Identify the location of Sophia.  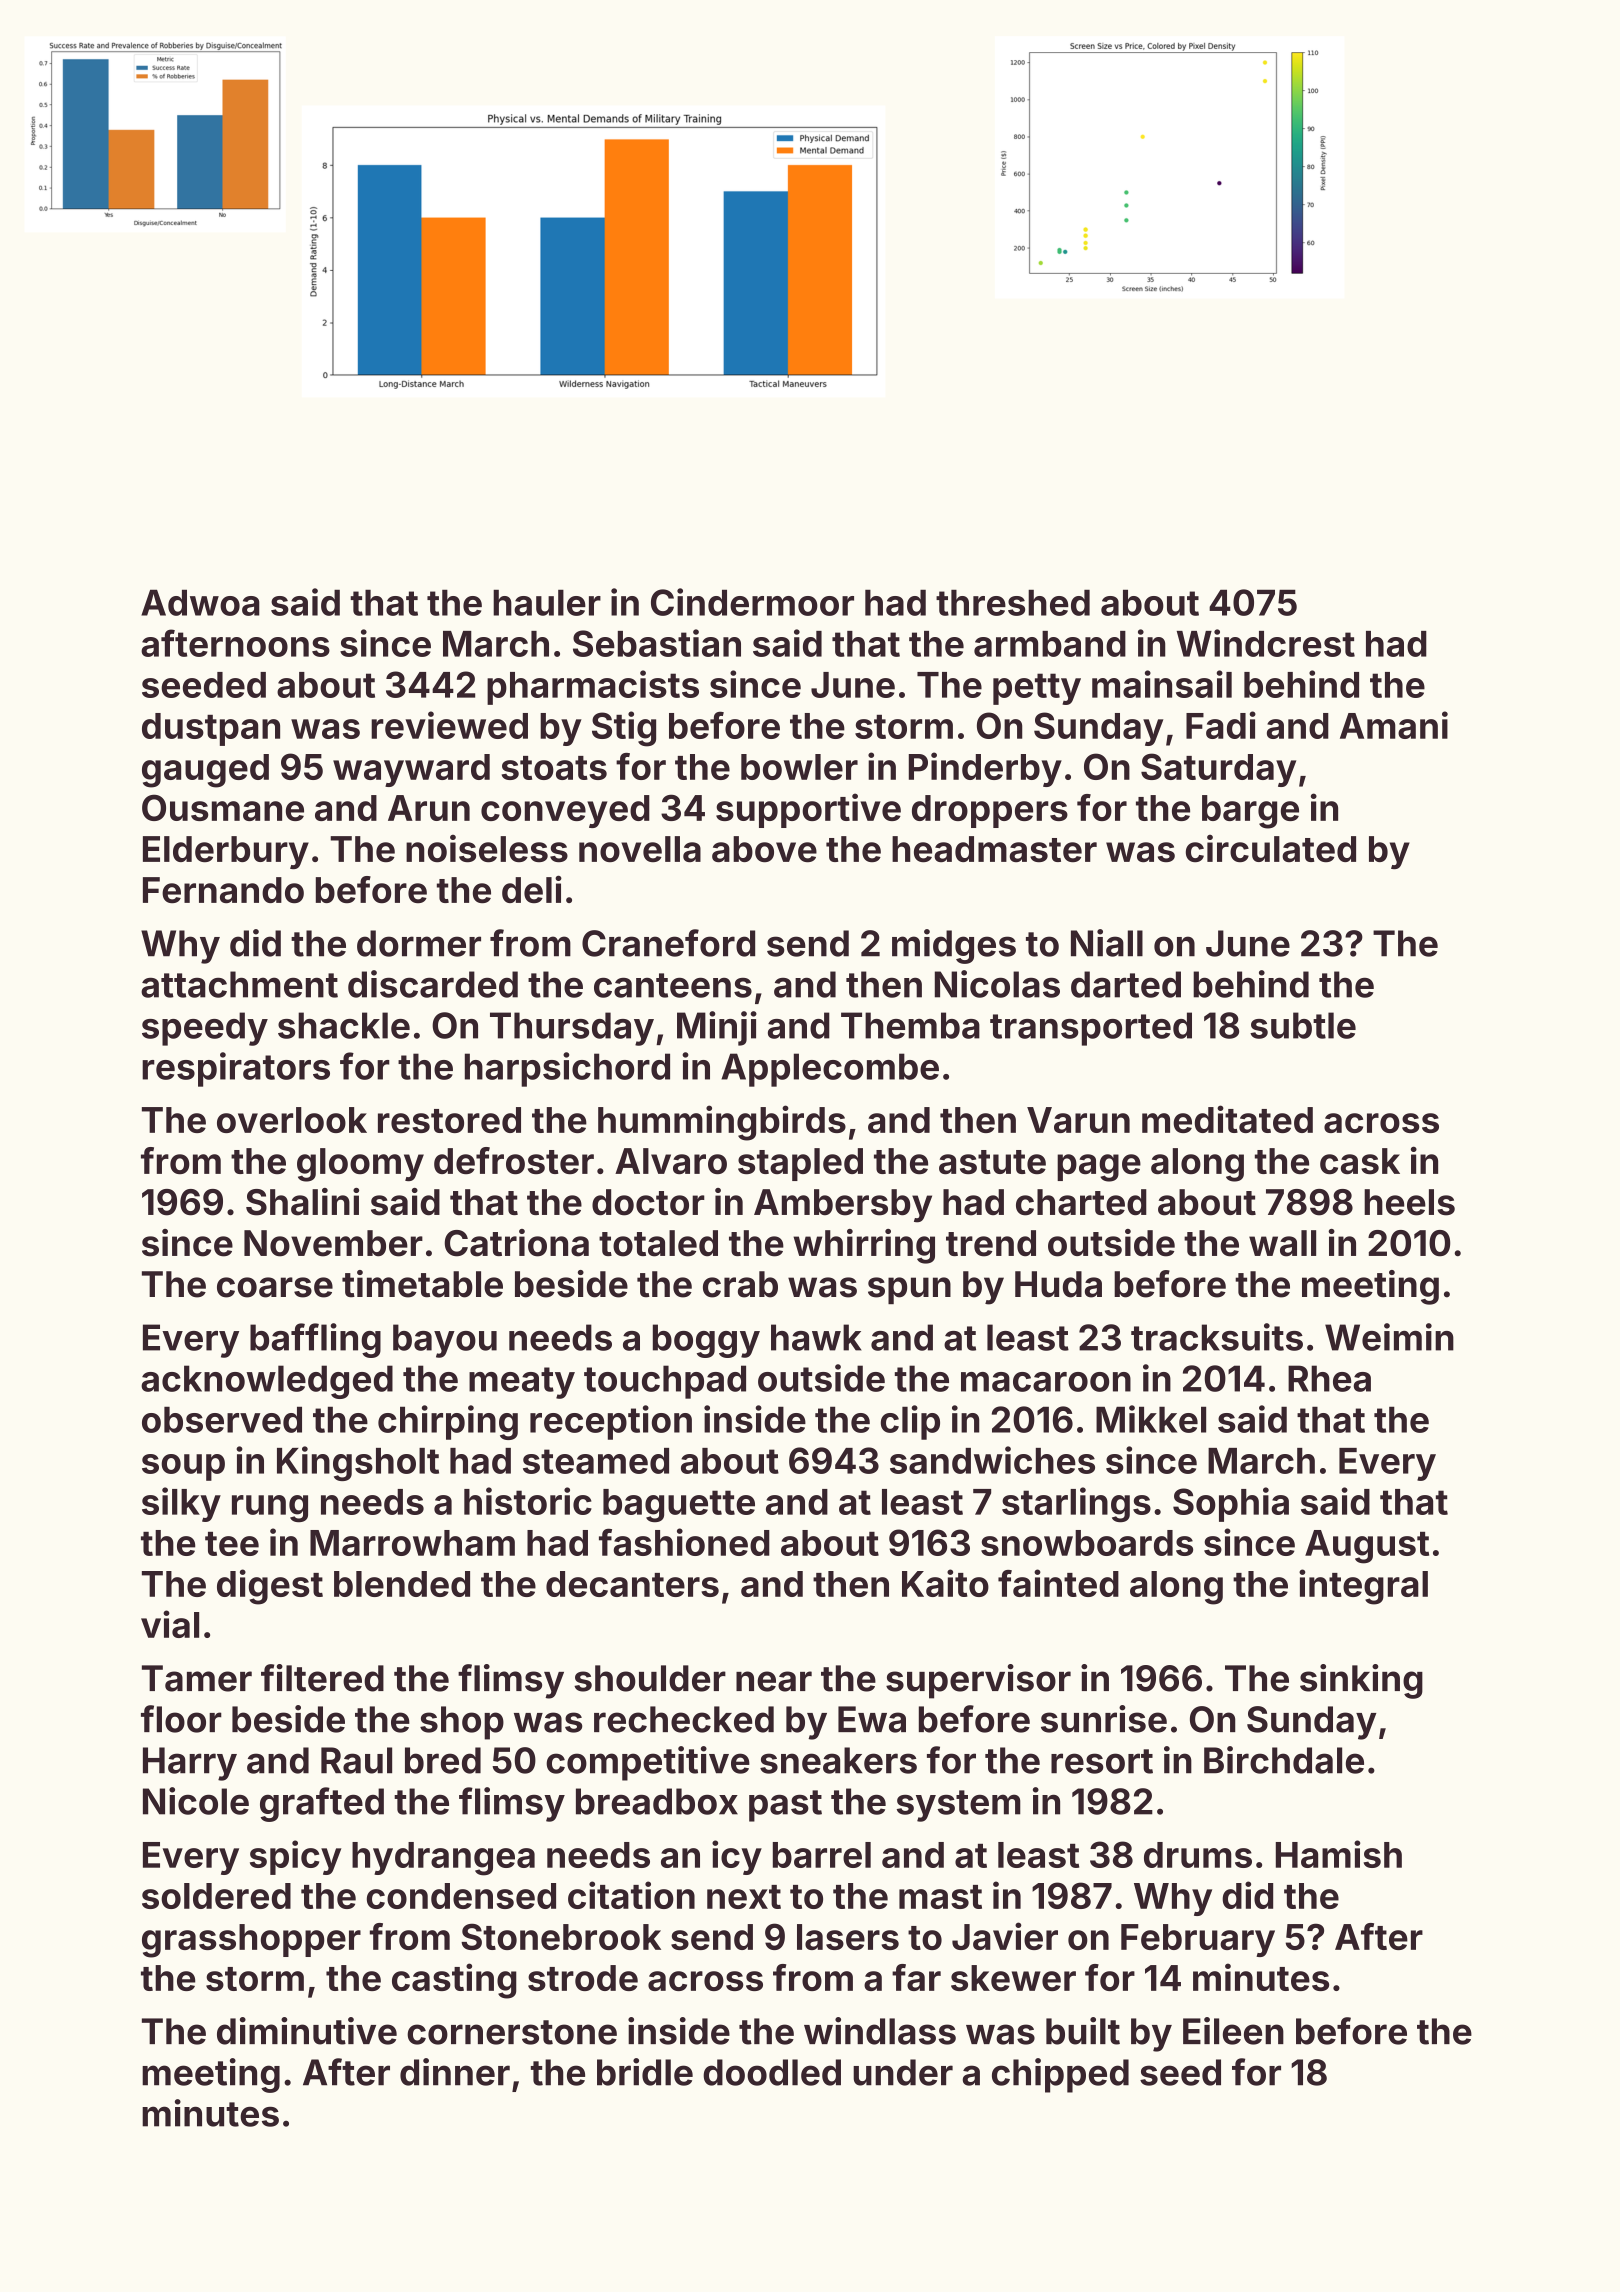
(1231, 1504).
